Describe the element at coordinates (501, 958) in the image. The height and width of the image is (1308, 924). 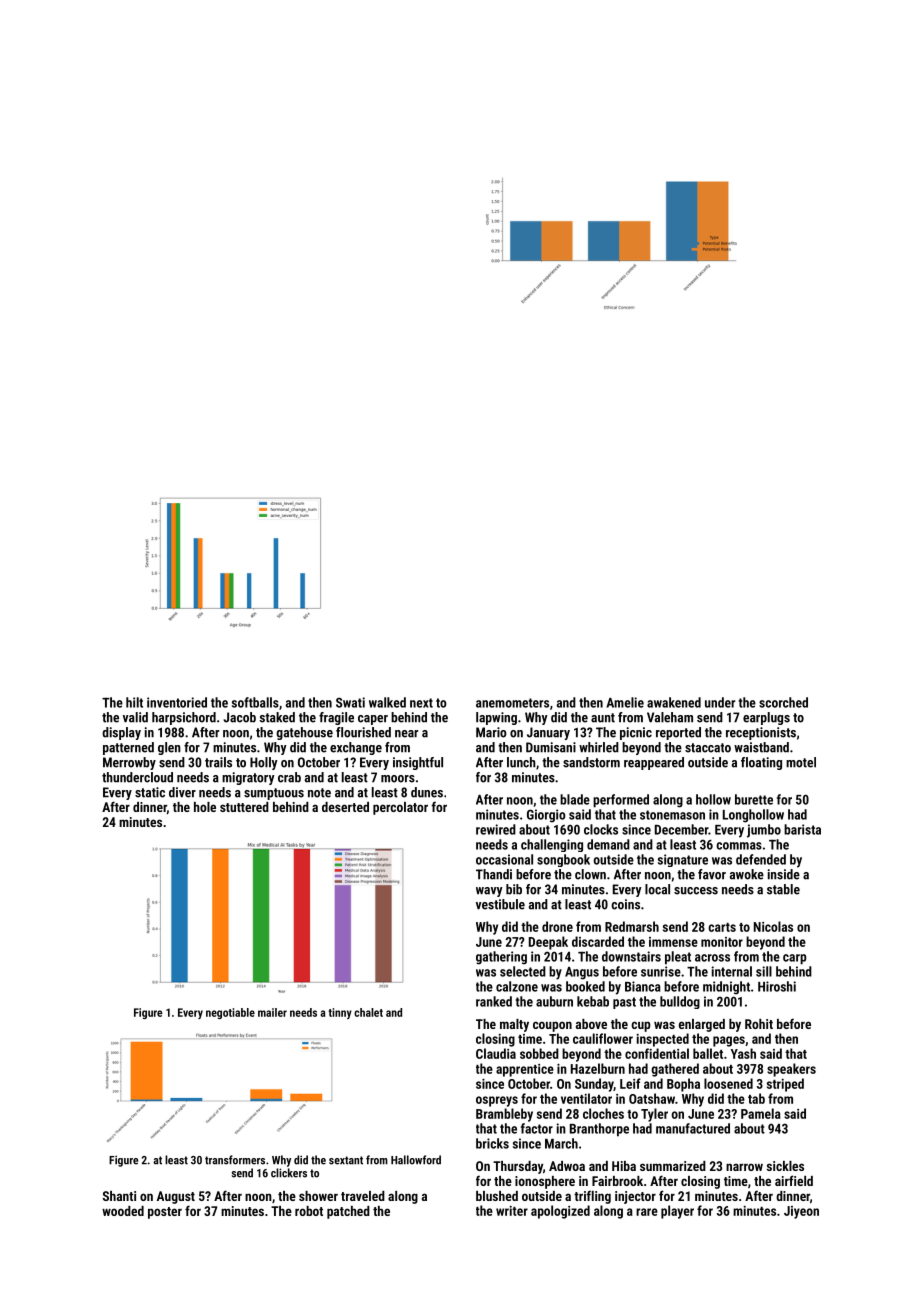
I see `gathering` at that location.
